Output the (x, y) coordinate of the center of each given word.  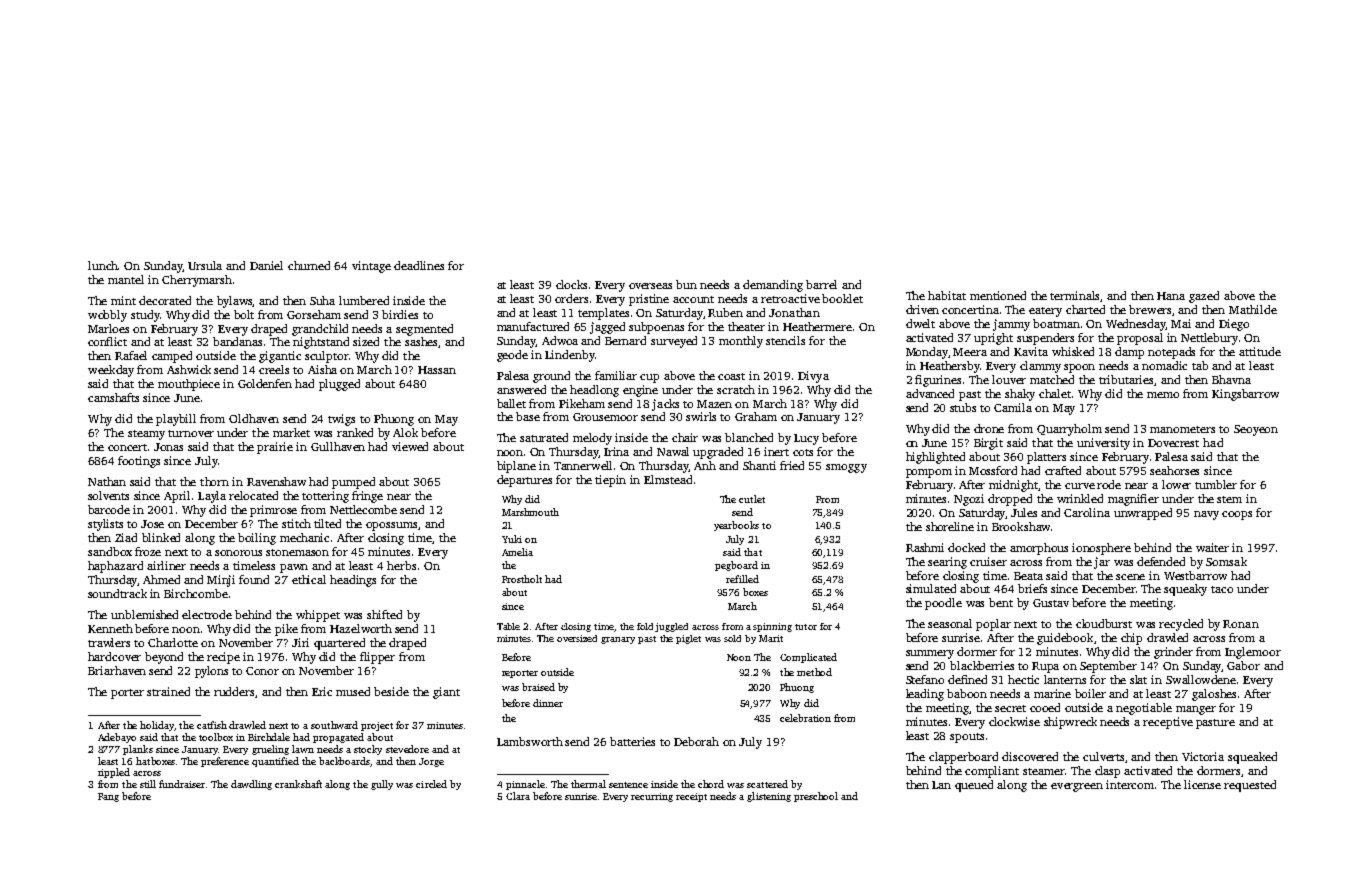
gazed (1204, 297)
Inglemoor (1253, 653)
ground (551, 377)
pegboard (736, 566)
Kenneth (110, 628)
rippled (114, 773)
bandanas (237, 341)
